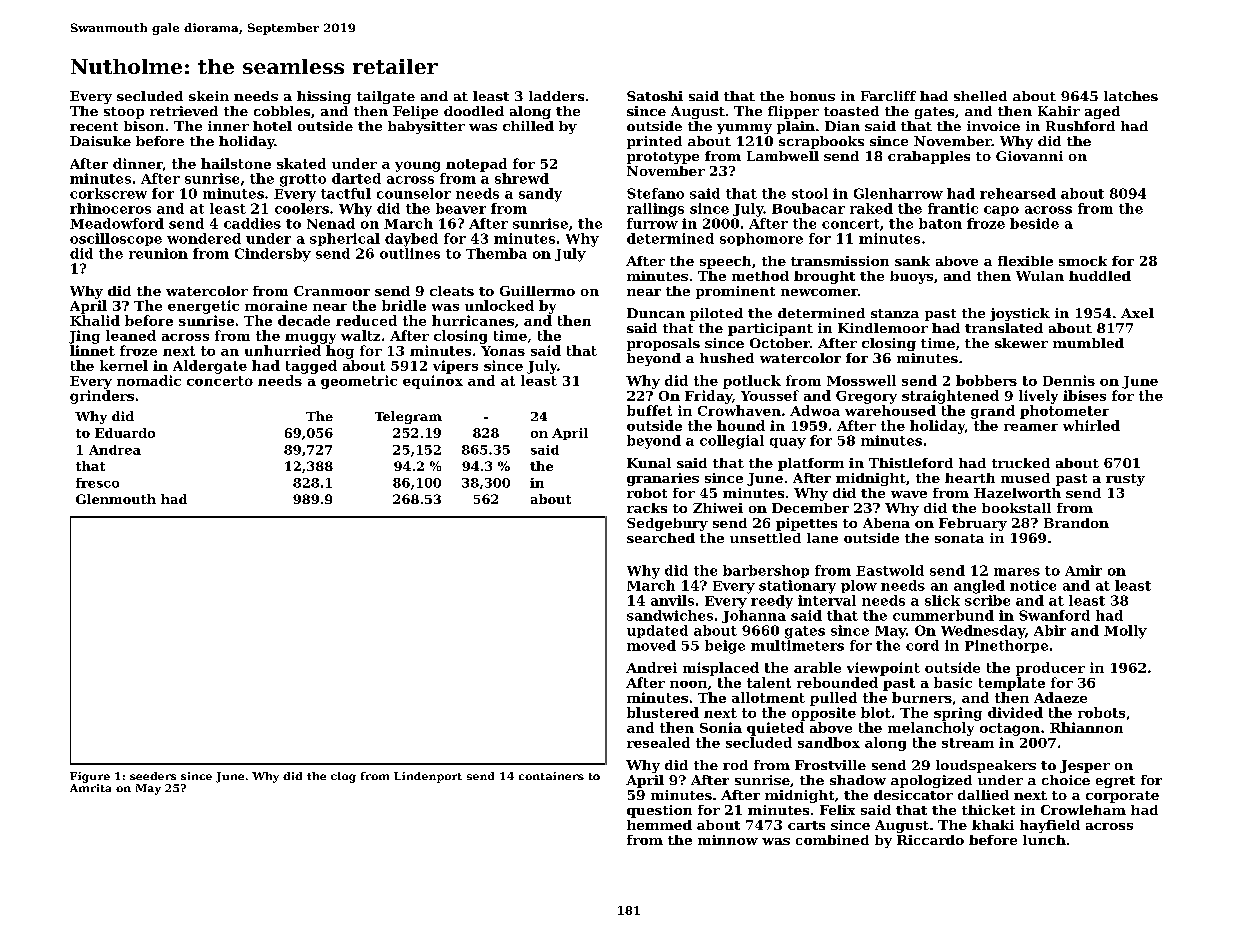  What do you see at coordinates (651, 645) in the screenshot?
I see `moved` at bounding box center [651, 645].
